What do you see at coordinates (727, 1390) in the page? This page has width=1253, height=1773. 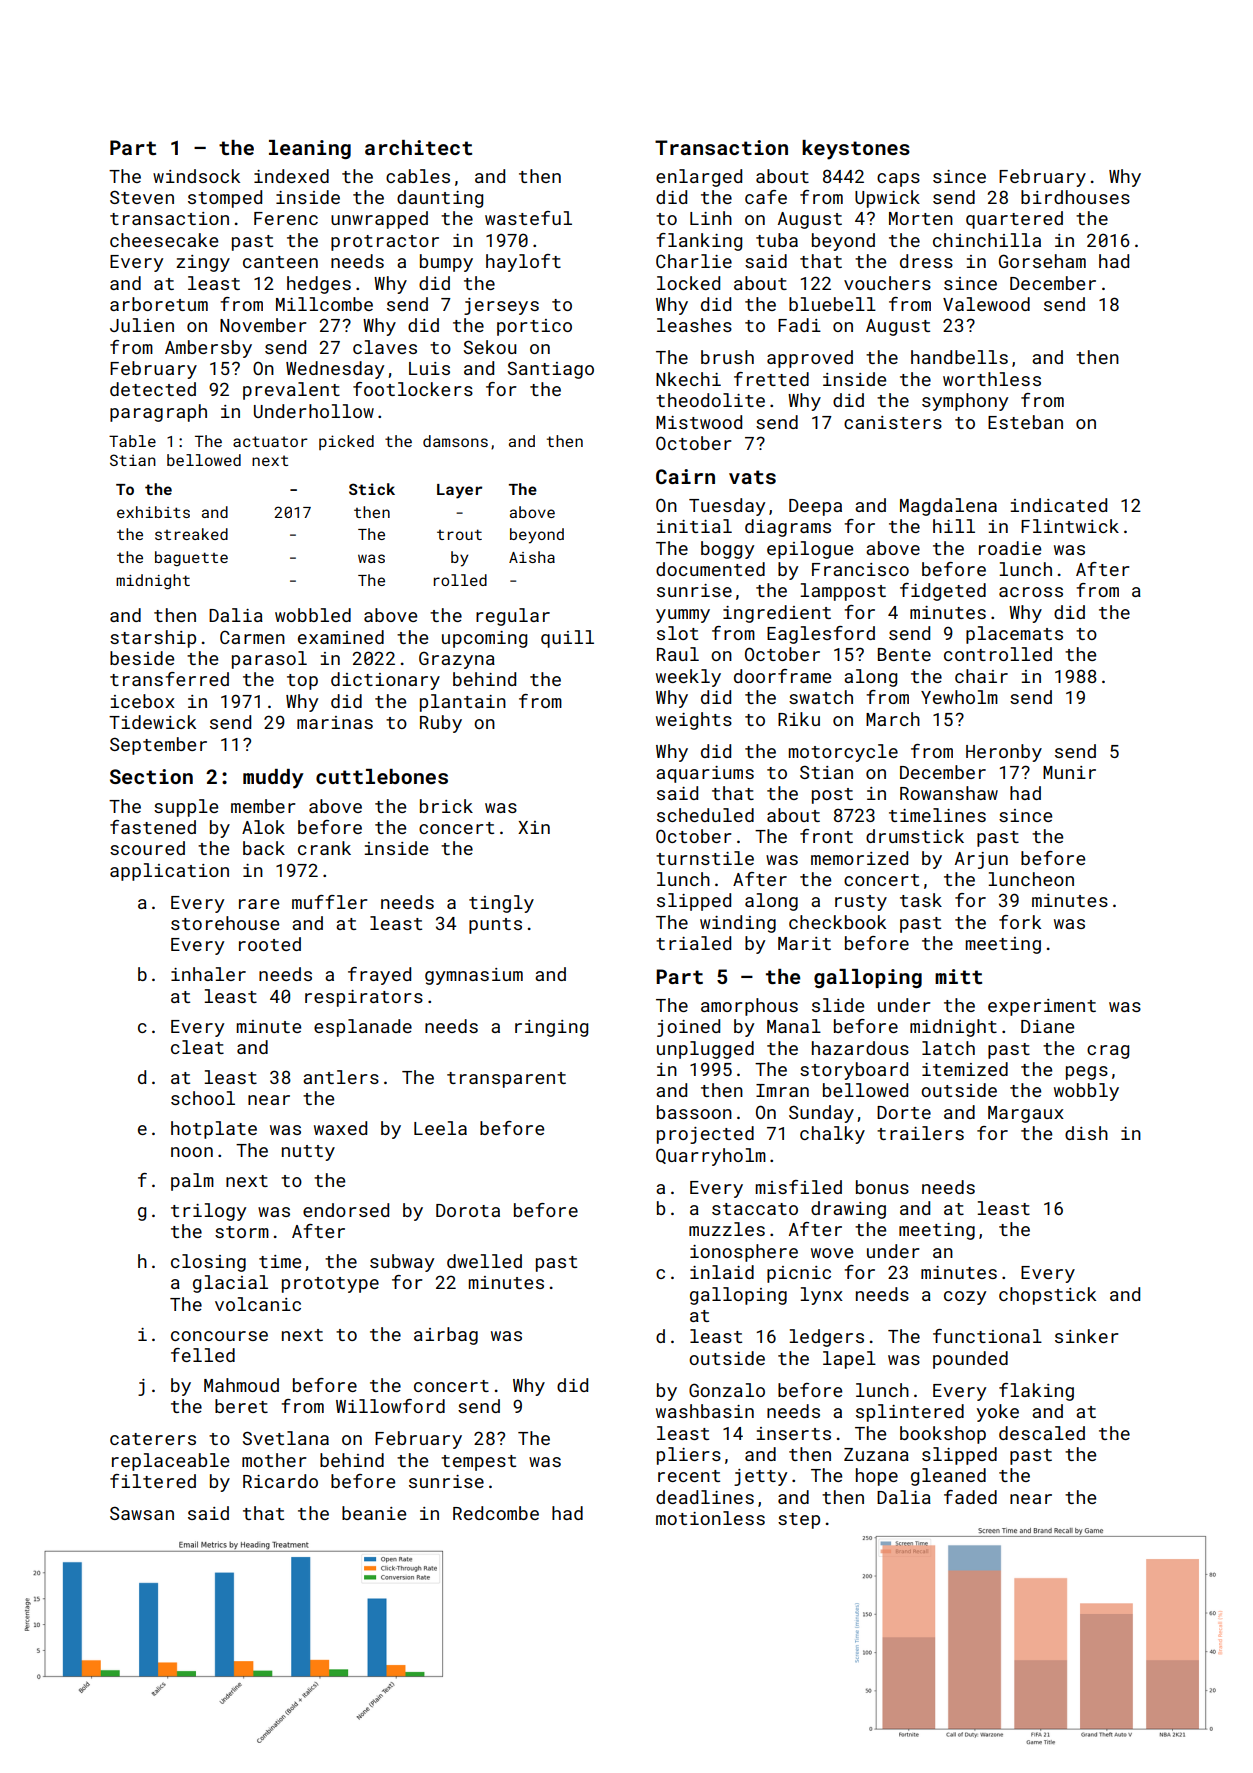 I see `Gonzalo` at bounding box center [727, 1390].
